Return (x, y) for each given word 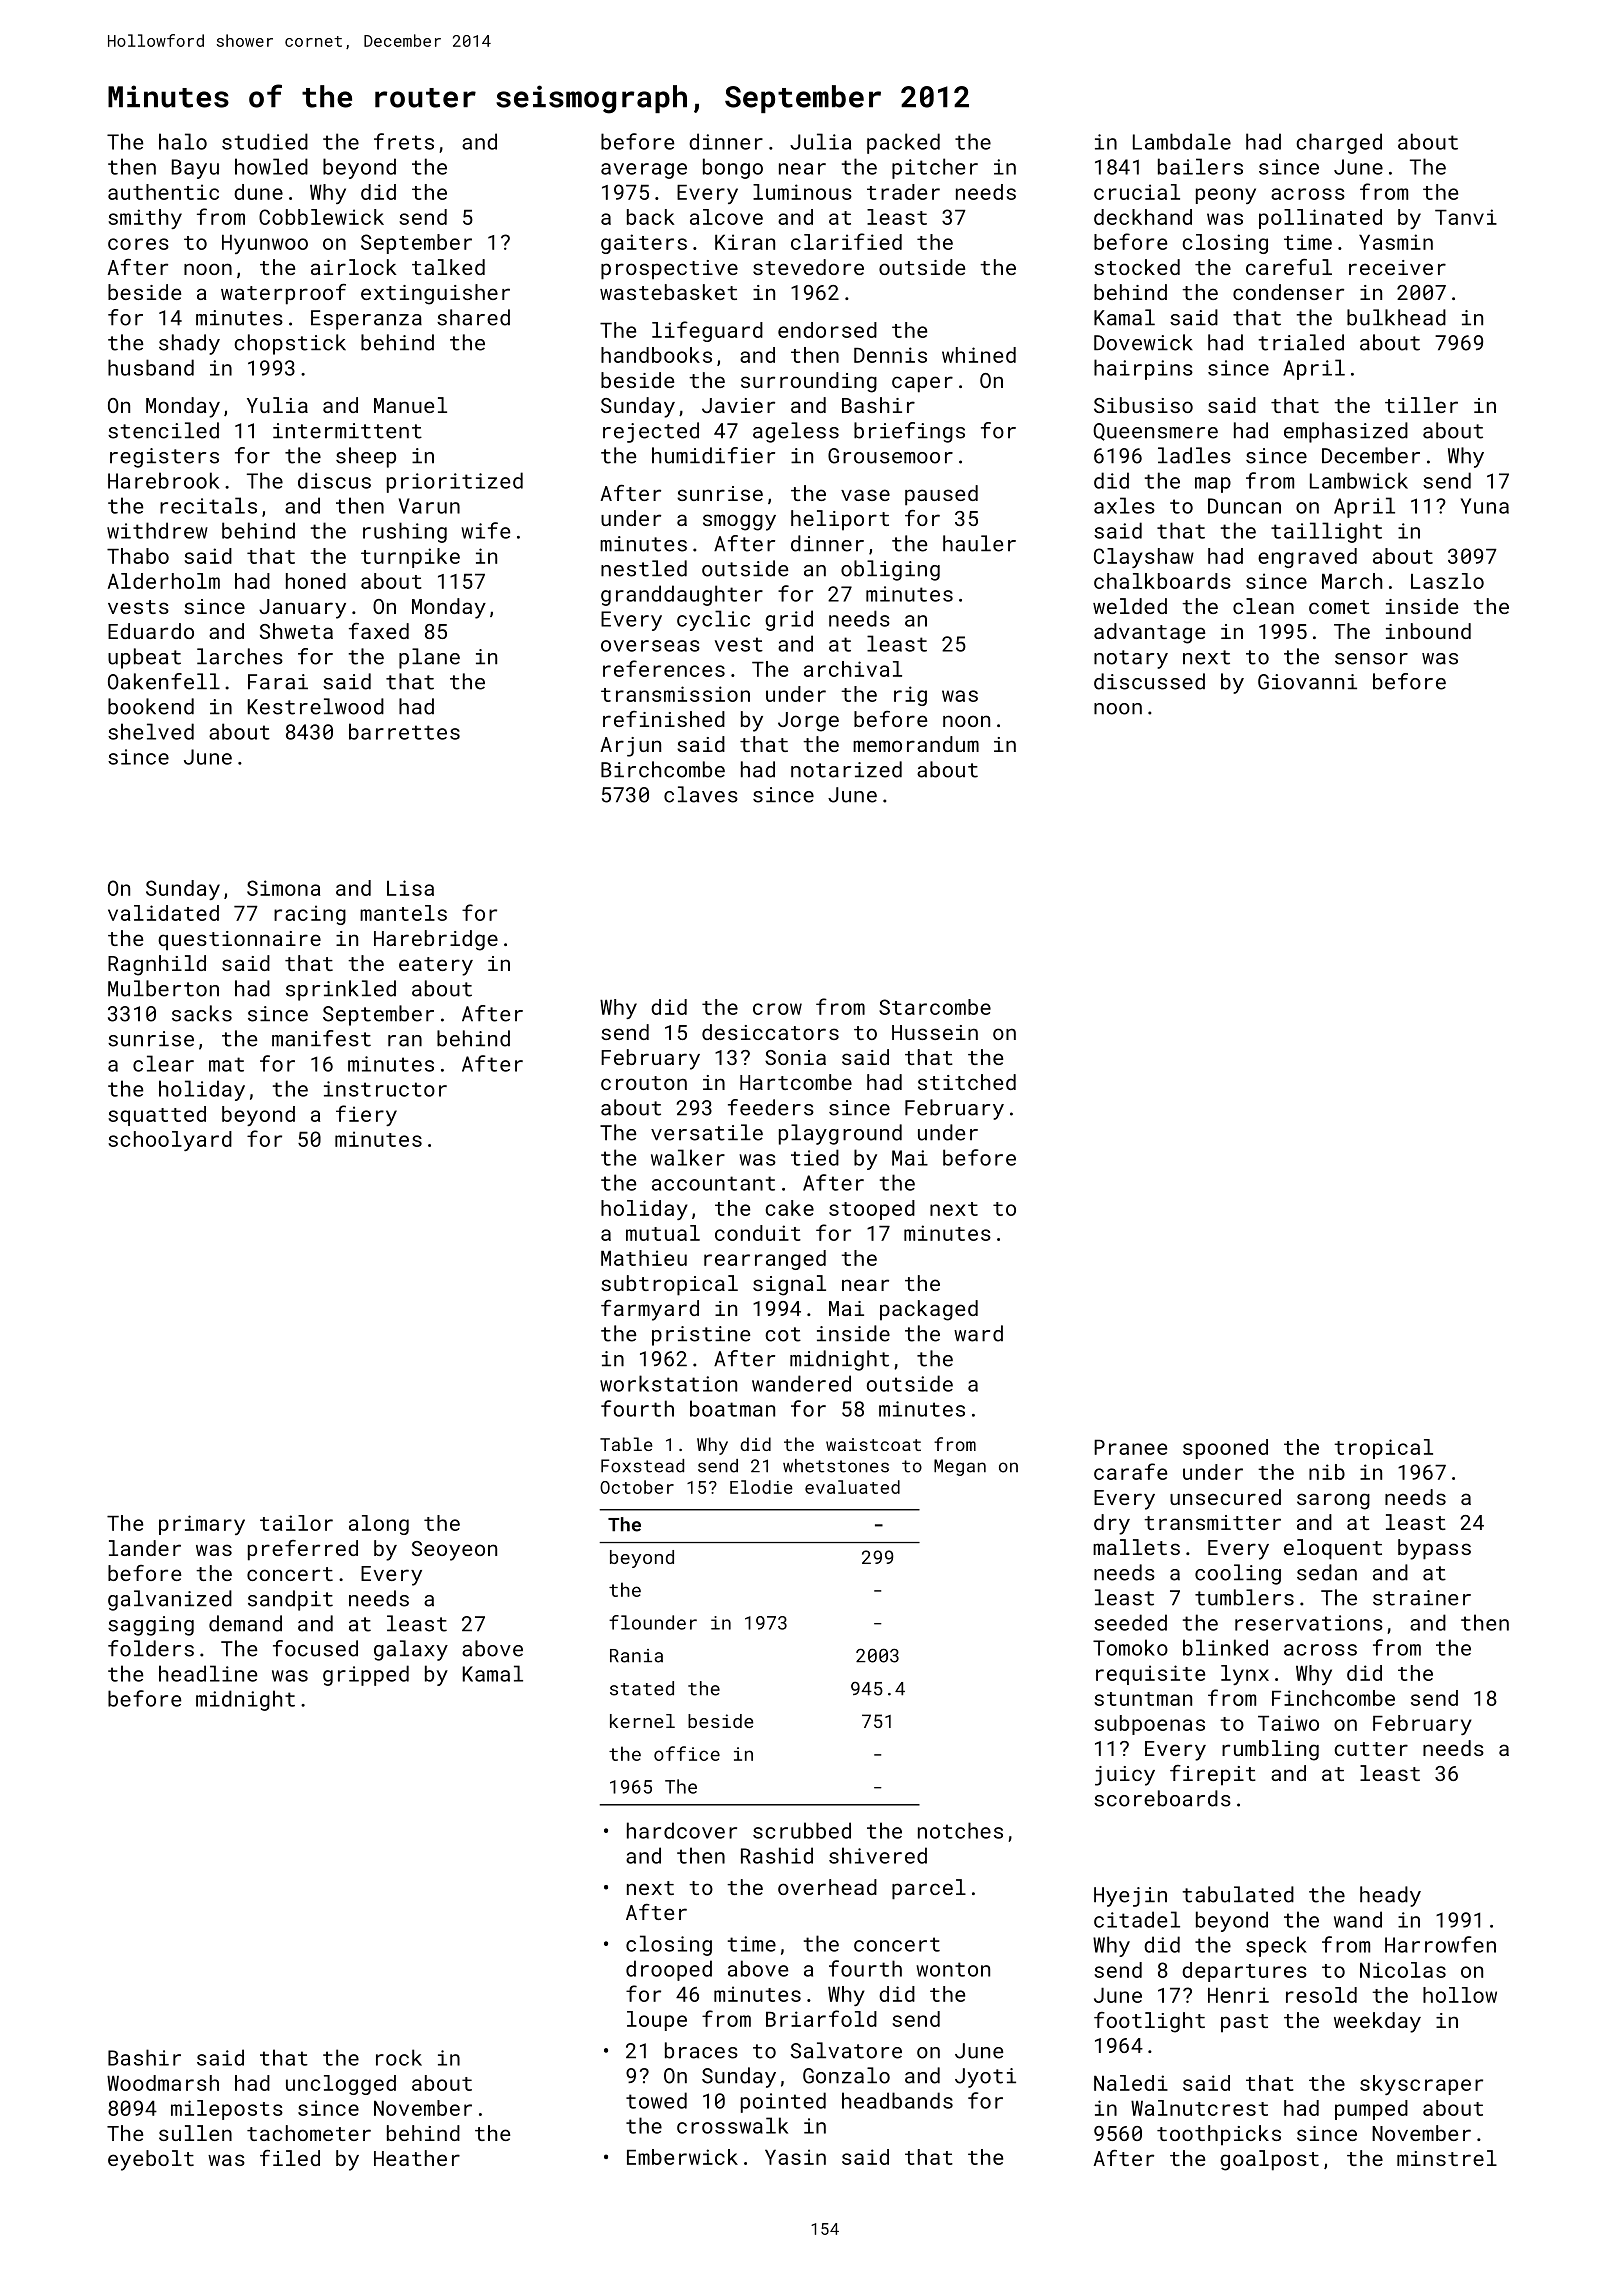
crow (777, 1009)
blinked (1225, 1647)
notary (1131, 659)
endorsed (827, 330)
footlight (1149, 2022)
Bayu (195, 169)
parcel (929, 1889)
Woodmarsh (163, 2083)
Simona (283, 888)
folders (151, 1648)
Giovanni (1307, 682)
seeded (1130, 1622)
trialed (1301, 342)
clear (163, 1063)
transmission (675, 694)
